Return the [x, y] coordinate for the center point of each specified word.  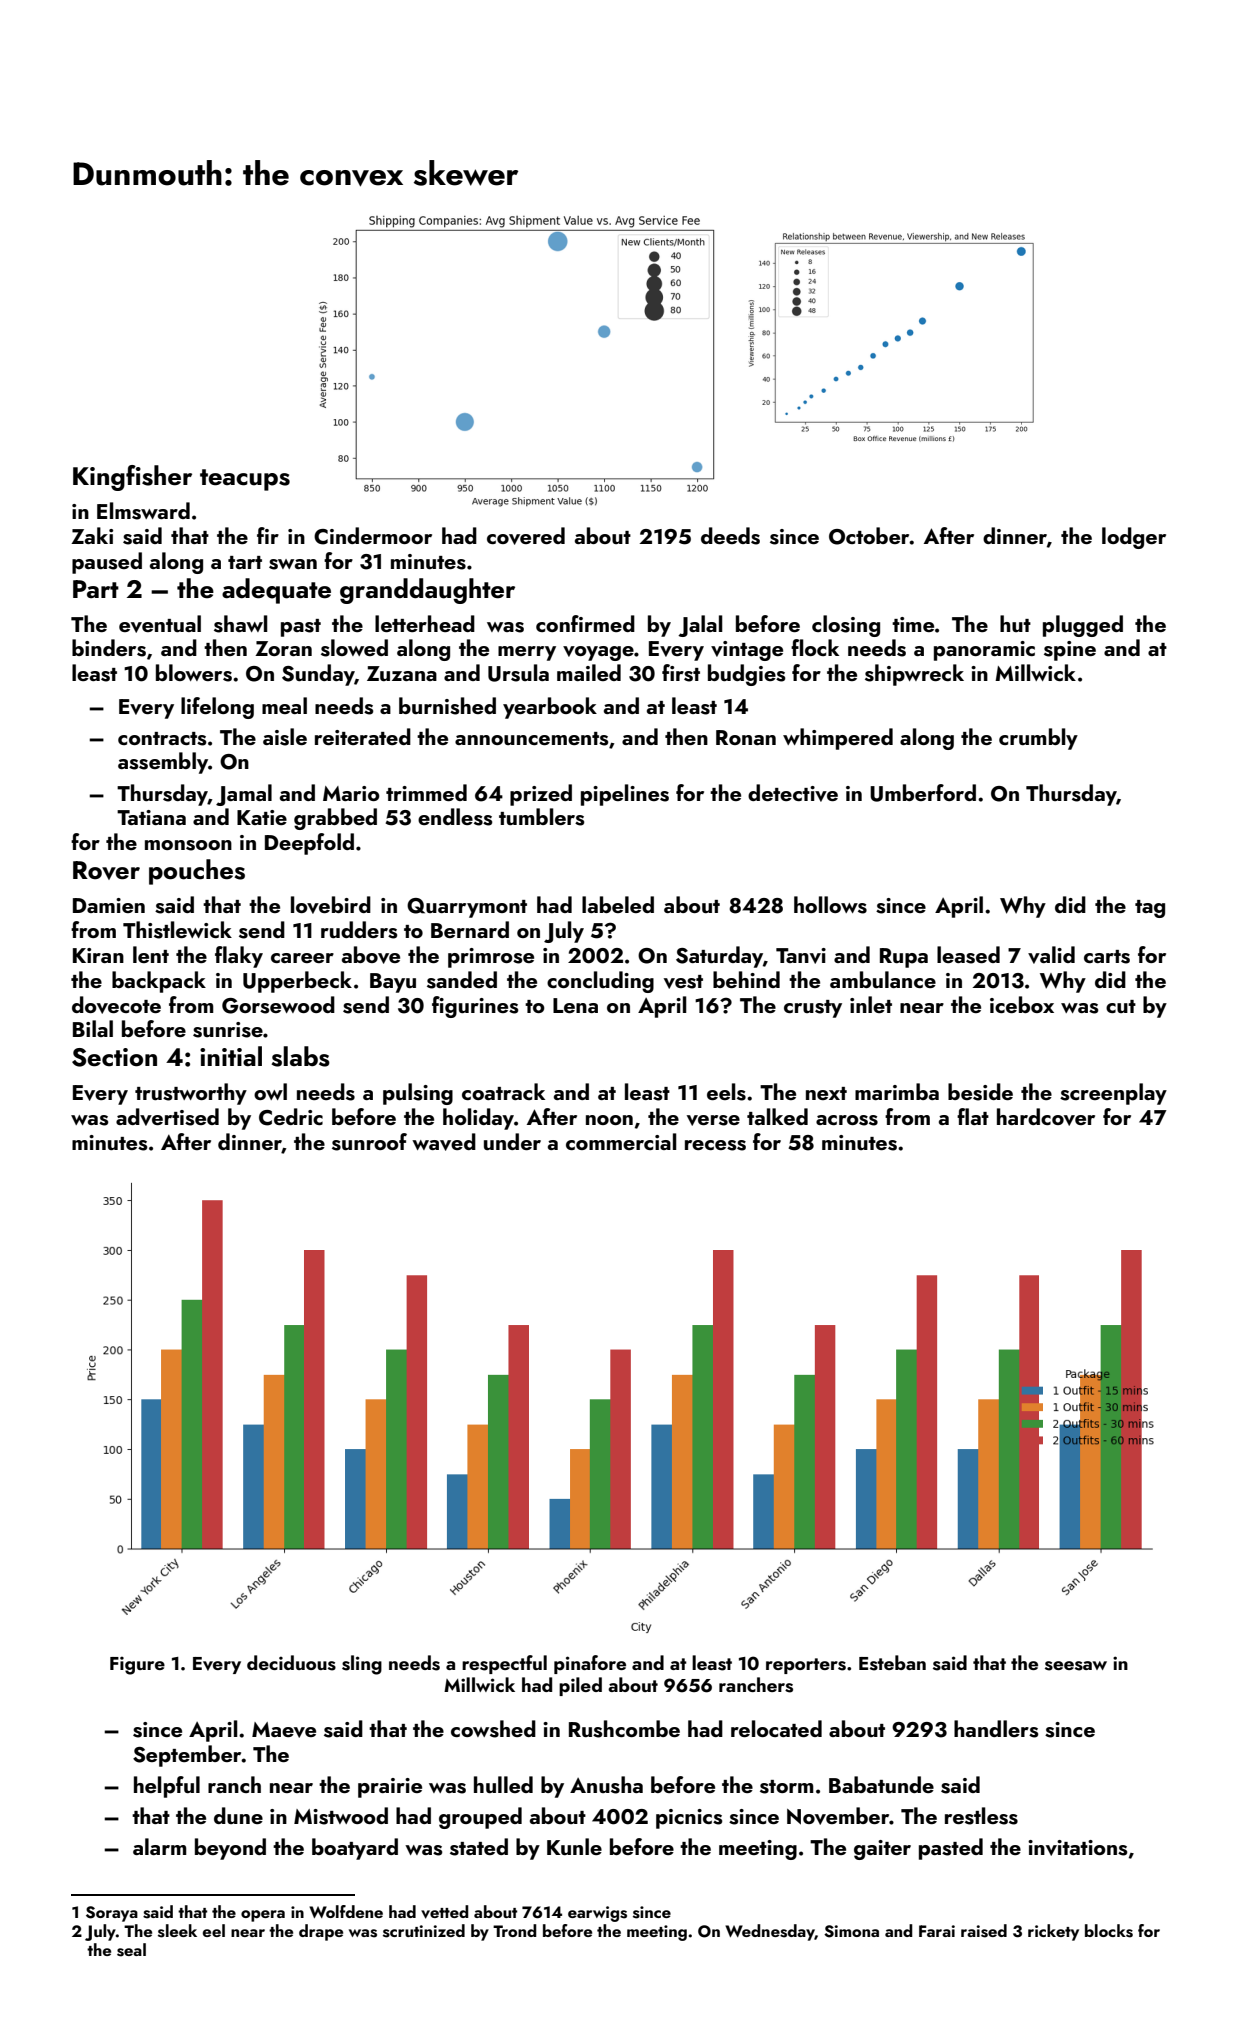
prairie [390, 1788]
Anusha [606, 1785]
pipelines [625, 795]
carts [1107, 957]
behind [746, 979]
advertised [167, 1117]
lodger [1134, 538]
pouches [197, 872]
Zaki [92, 535]
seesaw [1076, 1666]
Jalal [700, 626]
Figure [137, 1665]
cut [1121, 1006]
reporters [806, 1666]
